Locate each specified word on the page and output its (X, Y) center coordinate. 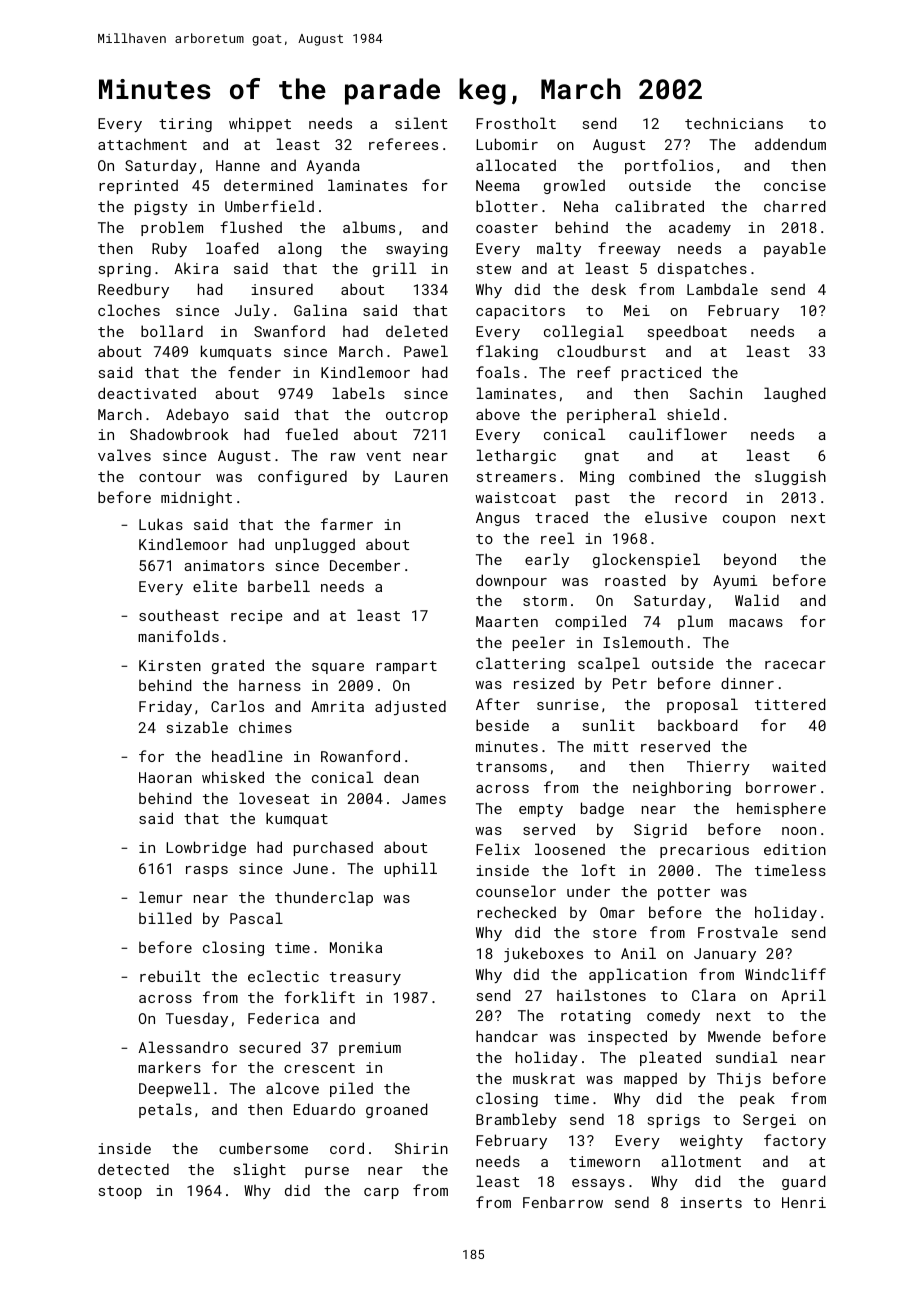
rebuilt (170, 976)
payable (795, 249)
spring (125, 270)
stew (494, 269)
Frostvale (738, 932)
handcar (507, 1036)
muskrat (544, 1078)
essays (598, 1184)
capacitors (520, 312)
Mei (637, 310)
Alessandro (183, 1047)
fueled (311, 434)
